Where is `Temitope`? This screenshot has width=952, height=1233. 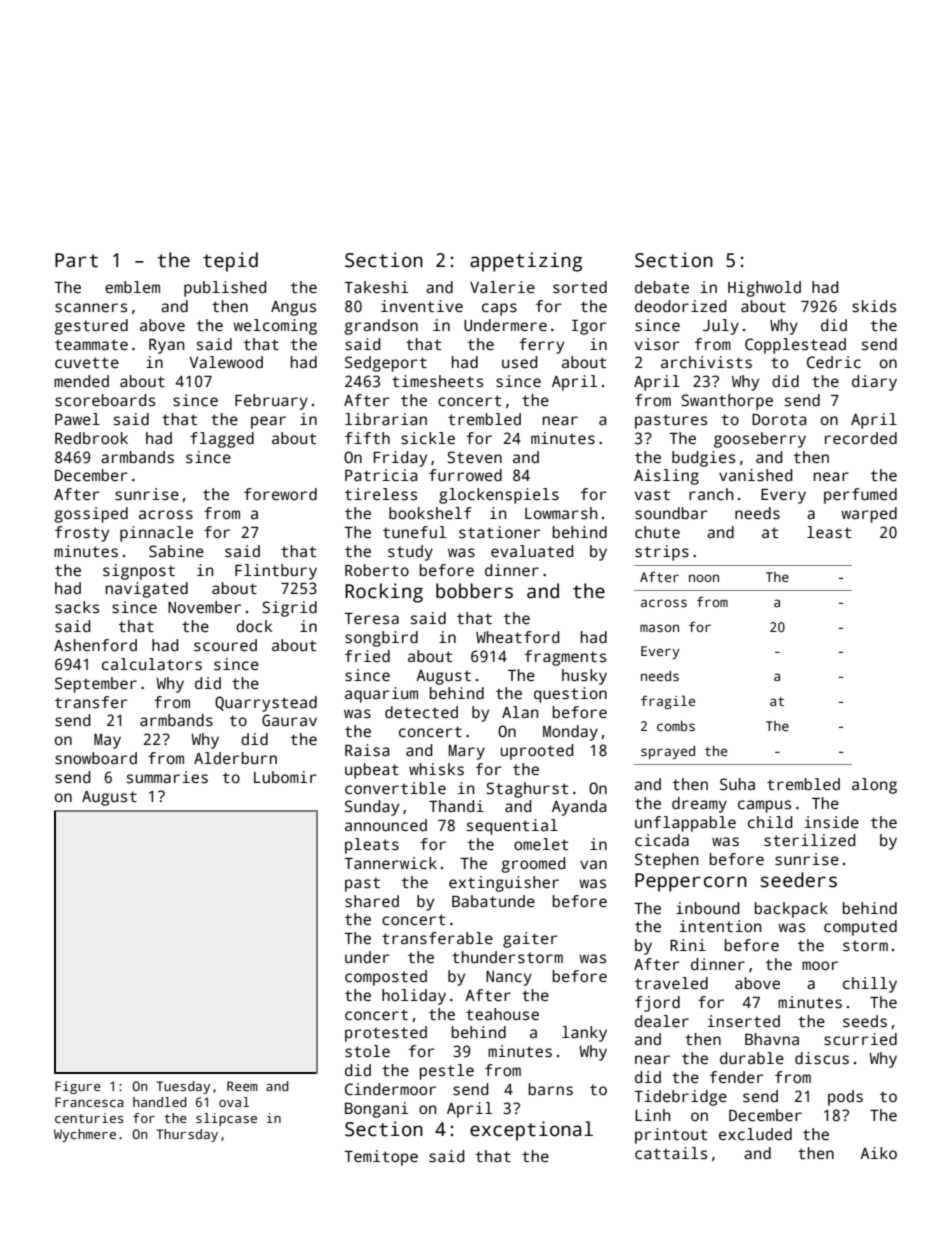 Temitope is located at coordinates (381, 1158).
